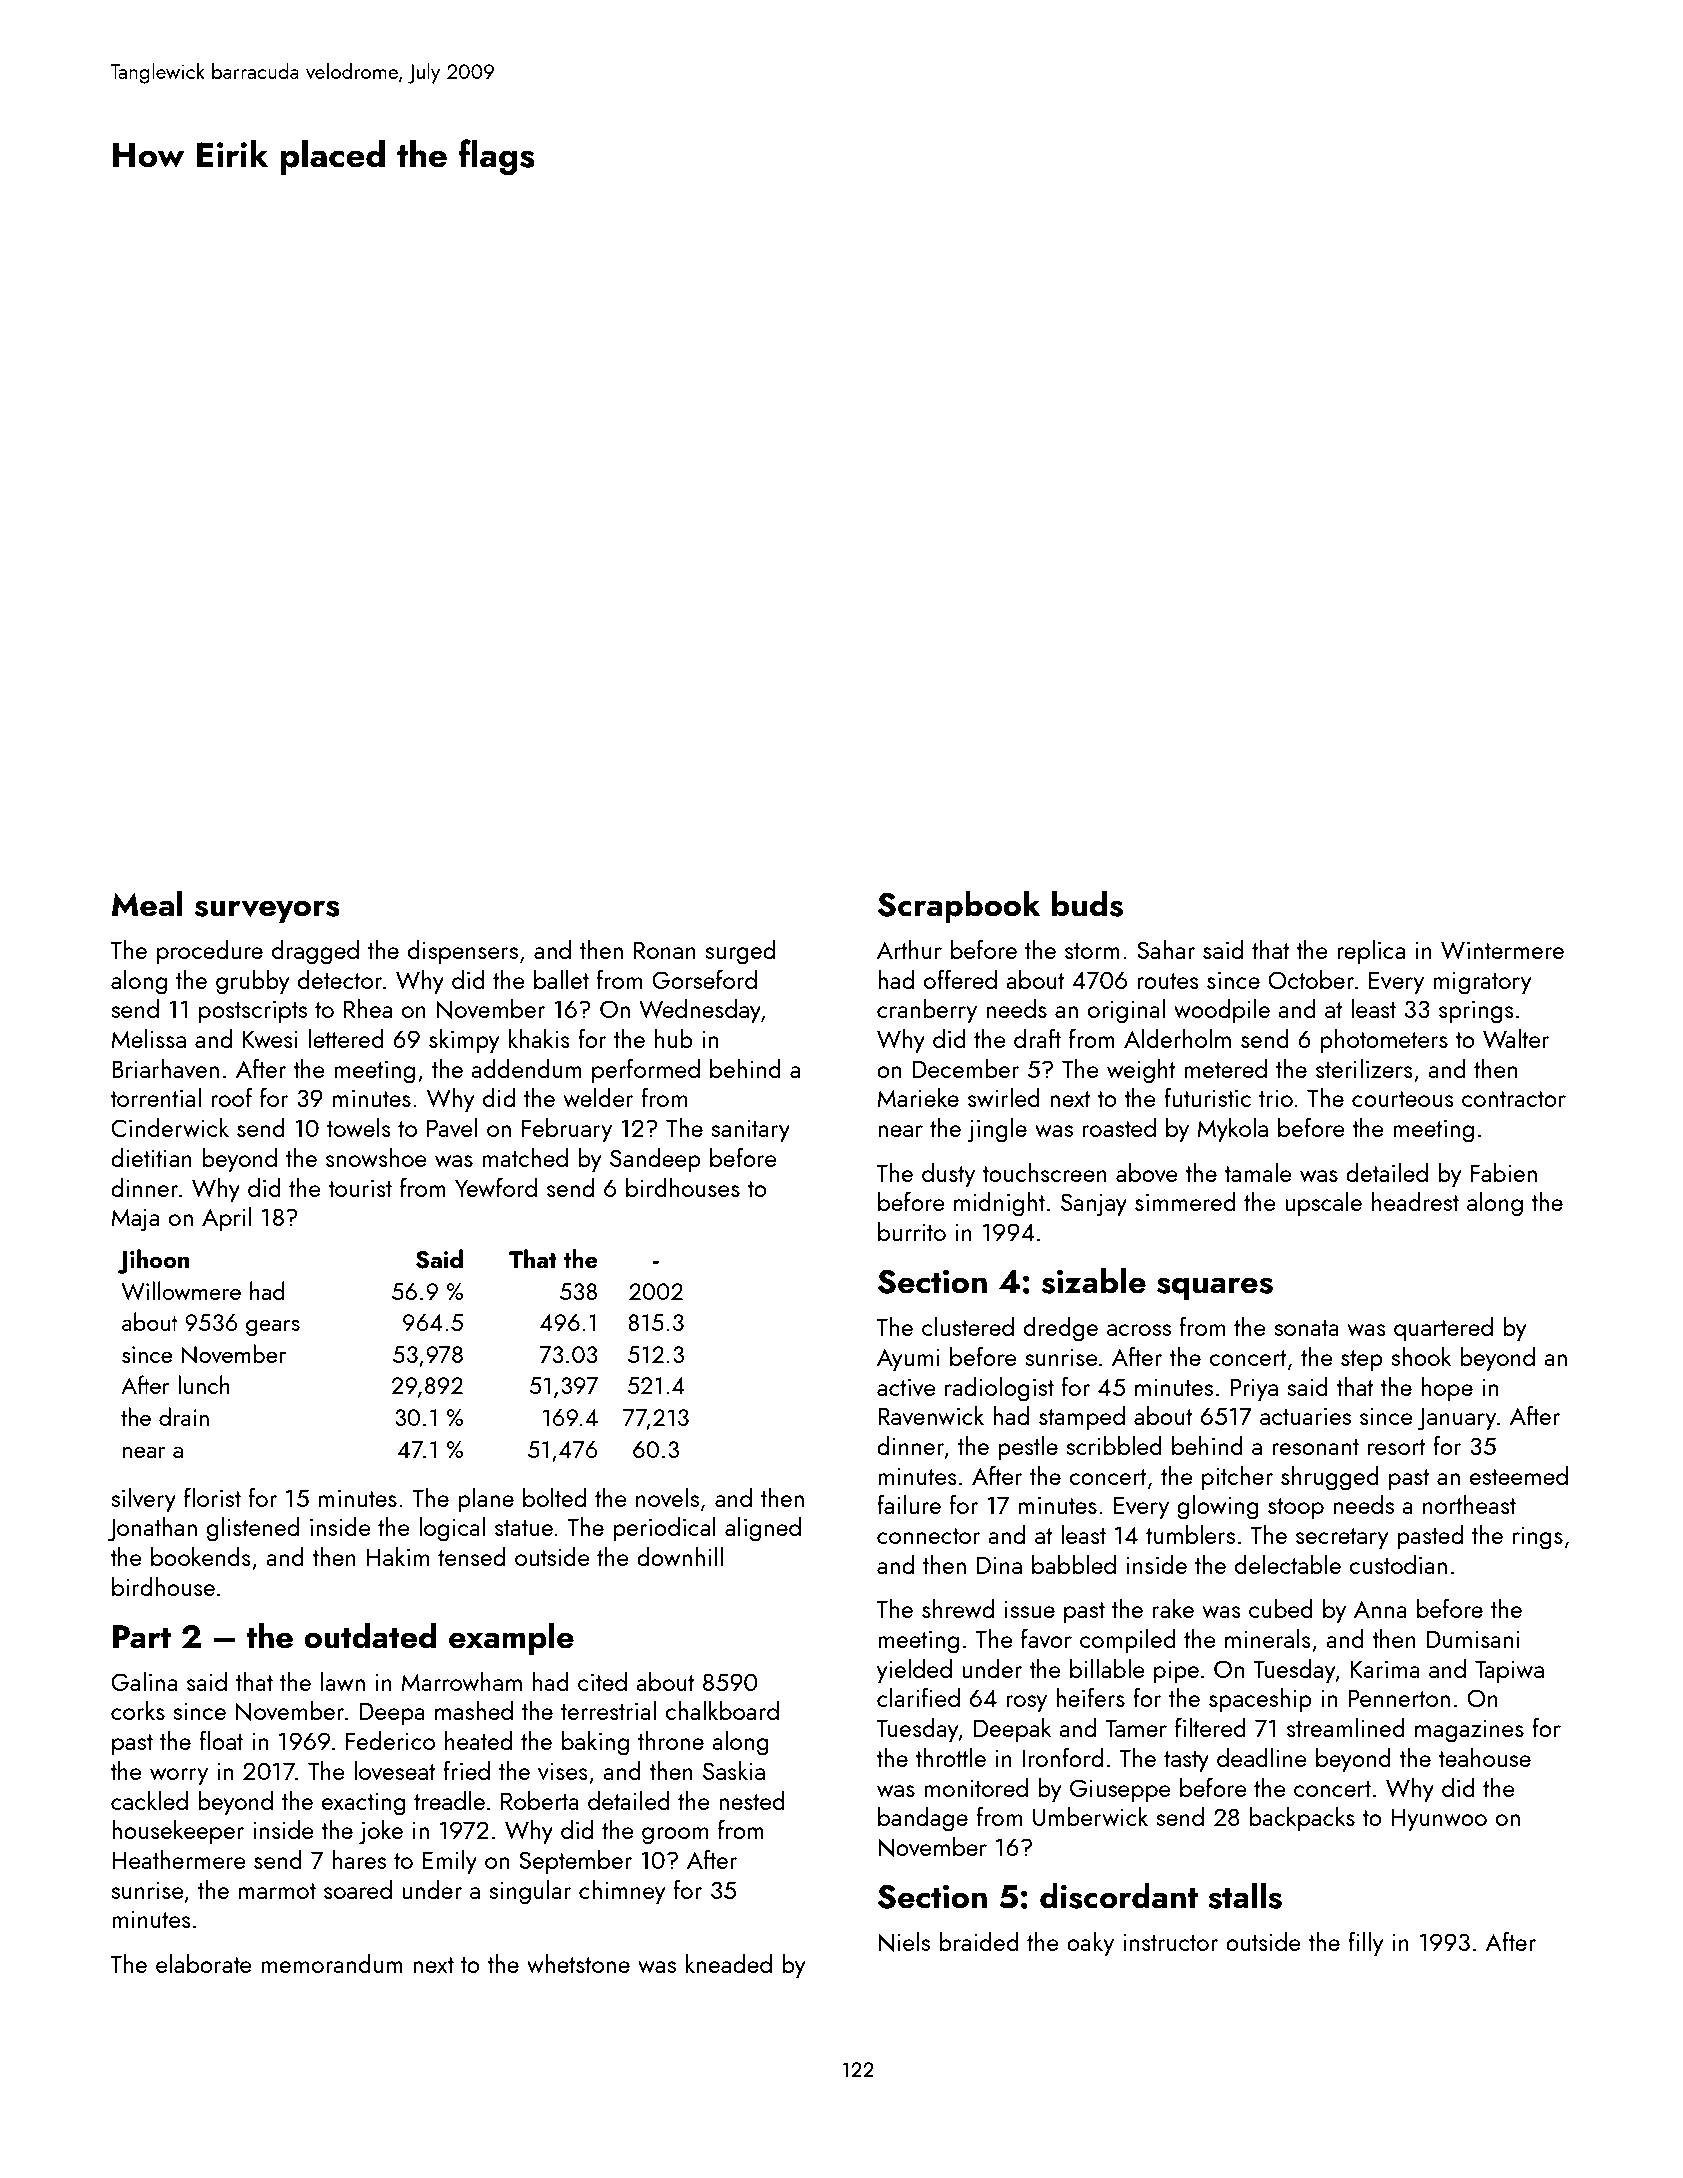  I want to click on quartered, so click(1443, 1328).
